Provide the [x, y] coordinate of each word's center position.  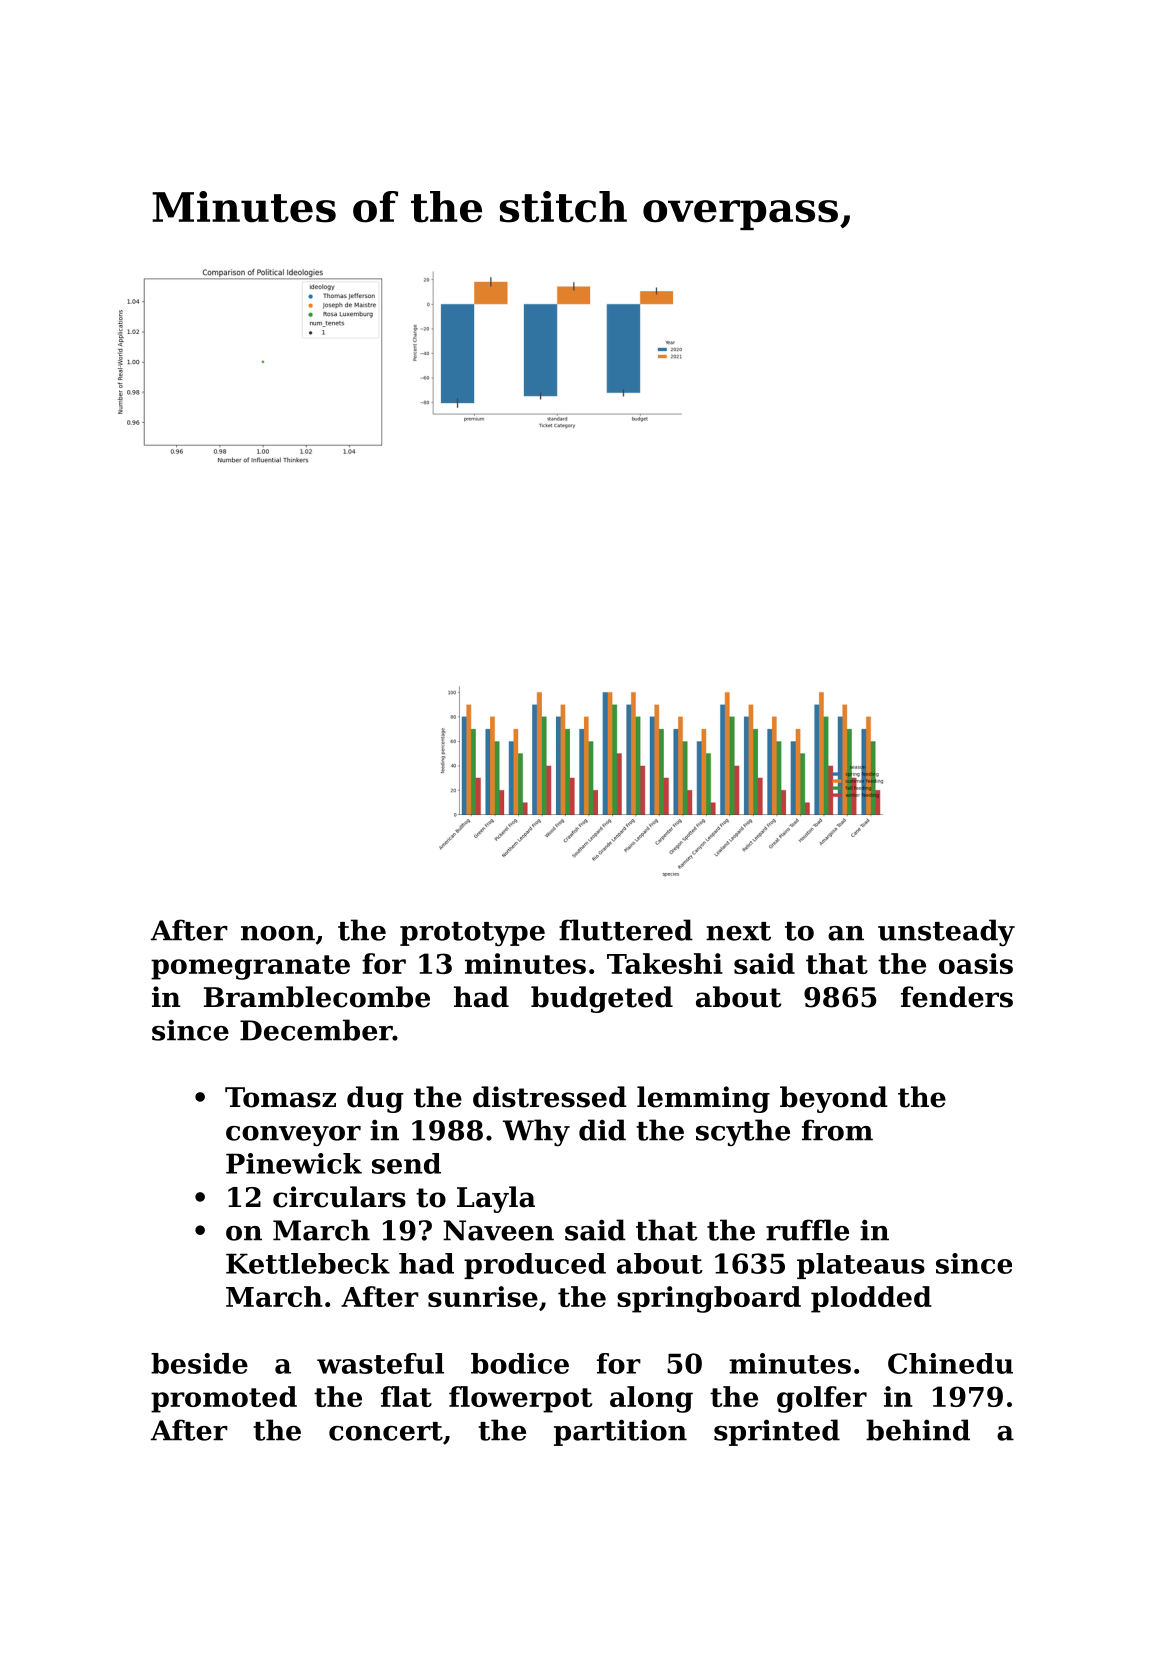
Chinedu [950, 1363]
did [602, 1130]
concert [386, 1431]
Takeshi [665, 963]
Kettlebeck [308, 1263]
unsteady [946, 932]
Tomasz [280, 1097]
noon [278, 933]
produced [535, 1266]
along [651, 1399]
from [837, 1130]
